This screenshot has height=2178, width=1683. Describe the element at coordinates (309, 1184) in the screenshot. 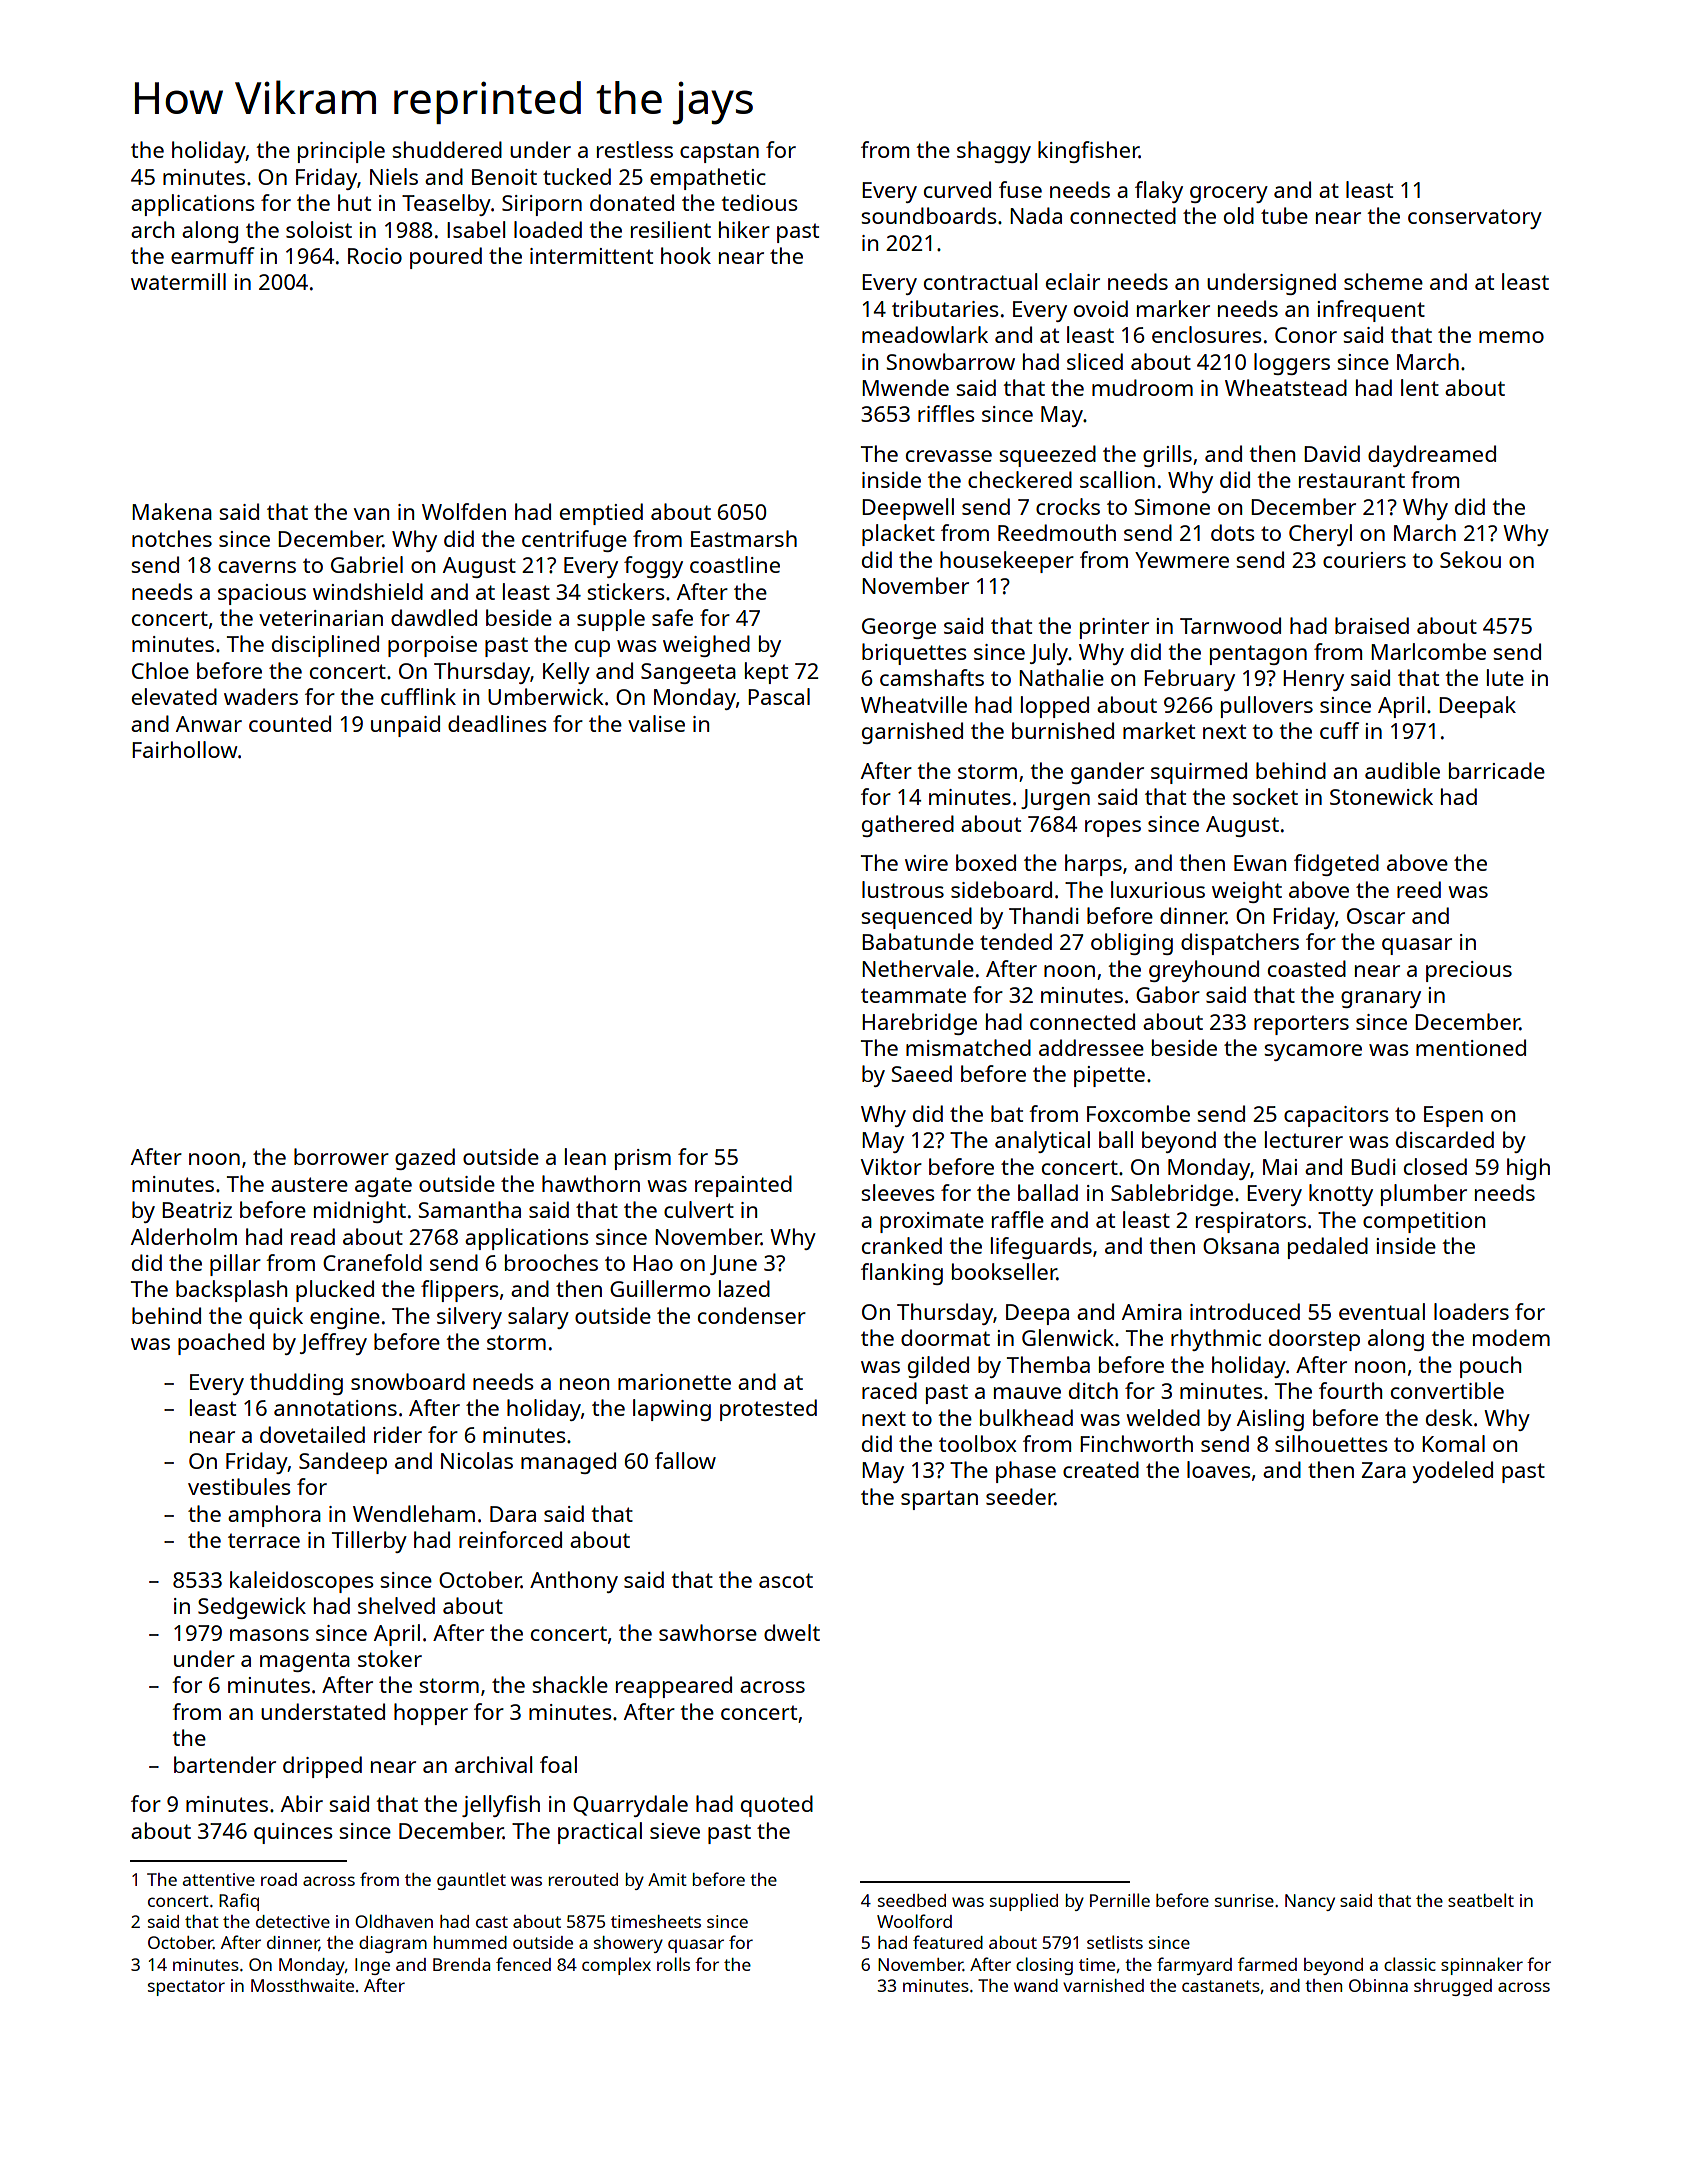

I see `austere` at that location.
